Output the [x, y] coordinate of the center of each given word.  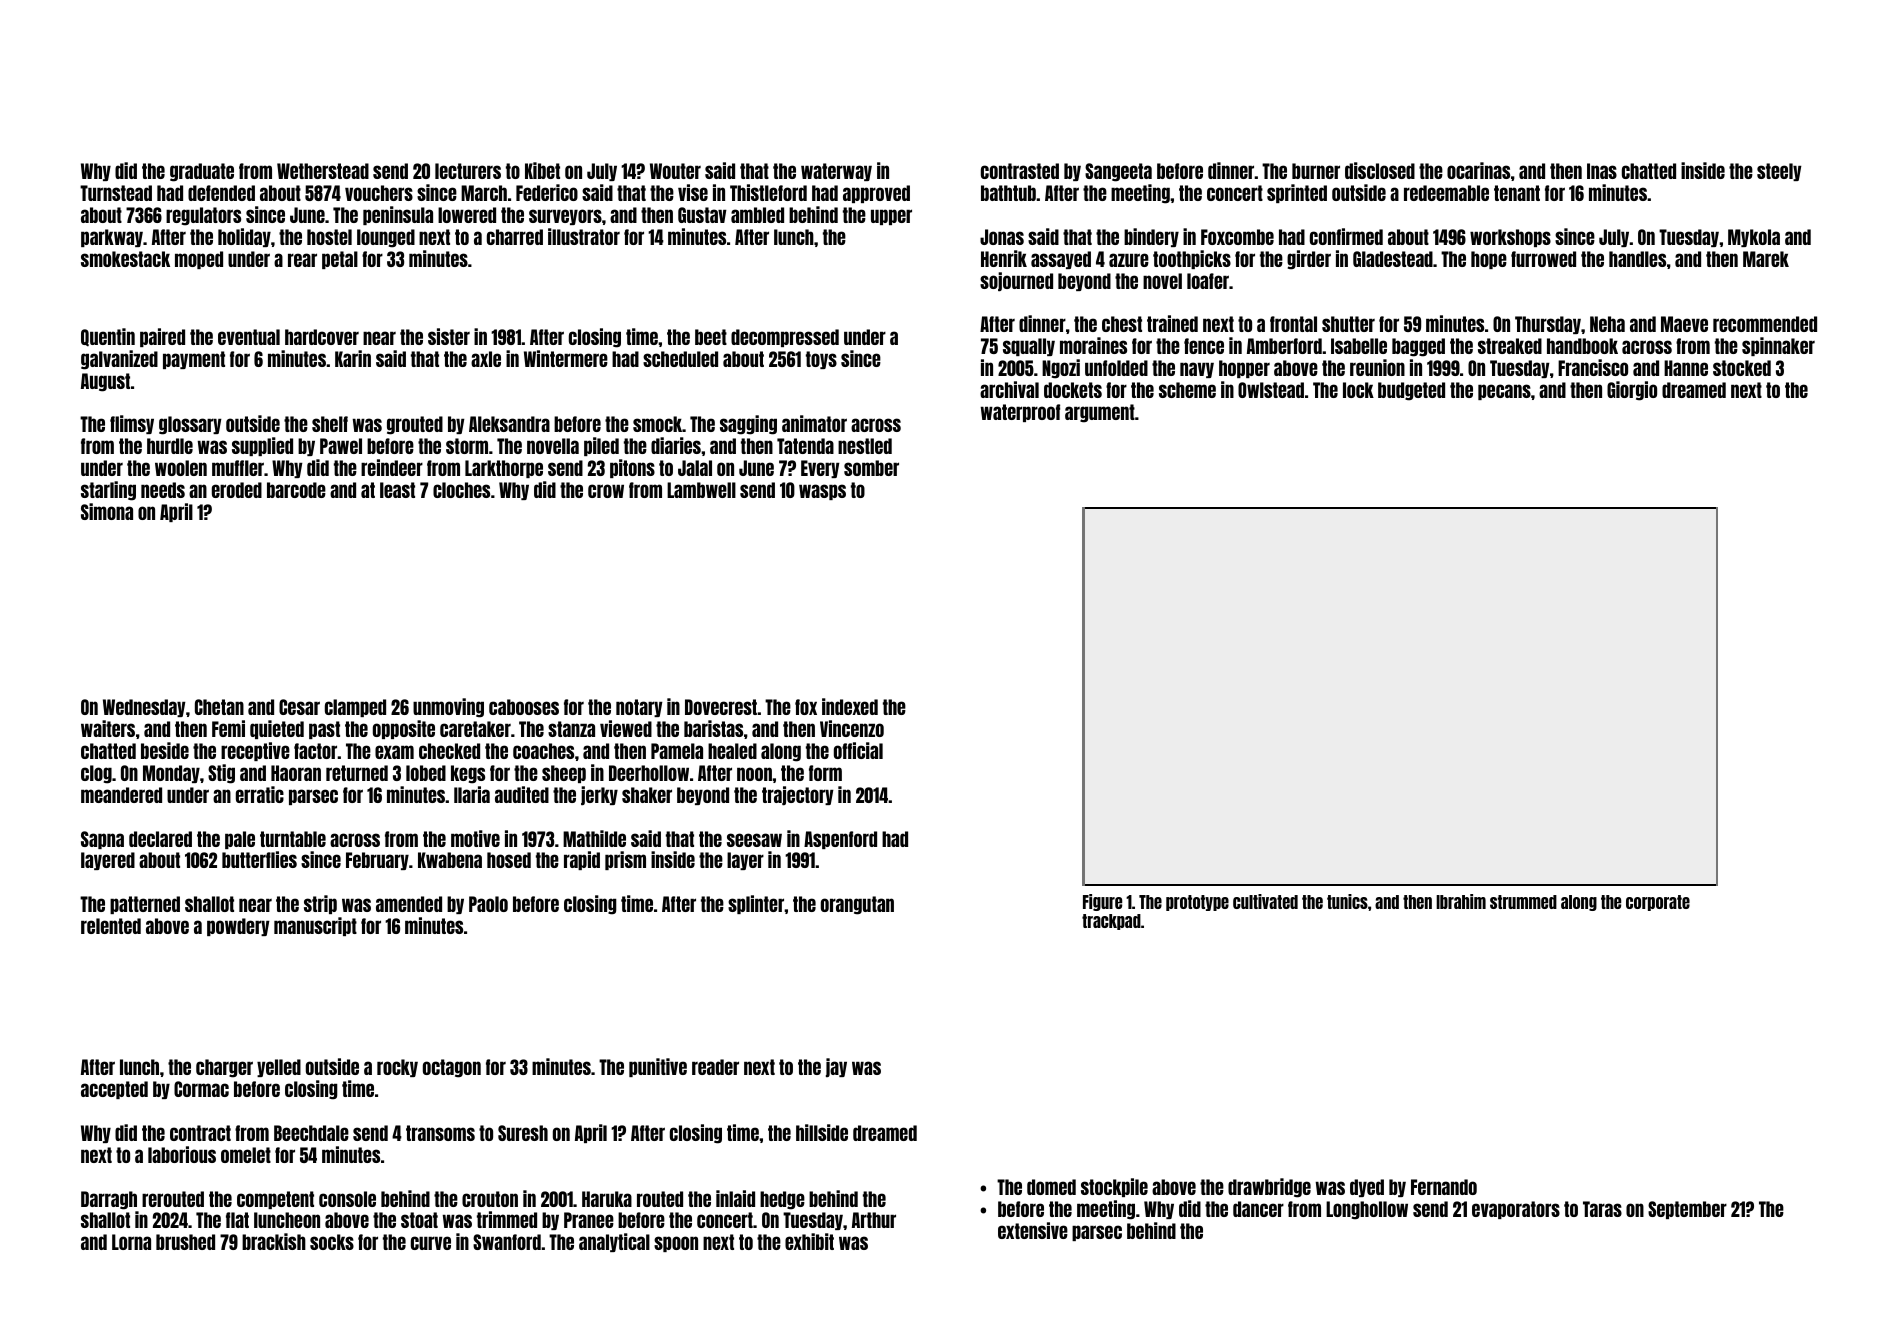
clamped [355, 708]
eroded [237, 490]
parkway [112, 238]
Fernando [1444, 1187]
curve [431, 1243]
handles [1637, 259]
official [858, 750]
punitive [658, 1067]
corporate [1658, 903]
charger [224, 1068]
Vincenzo [852, 728]
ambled [757, 215]
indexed [850, 706]
